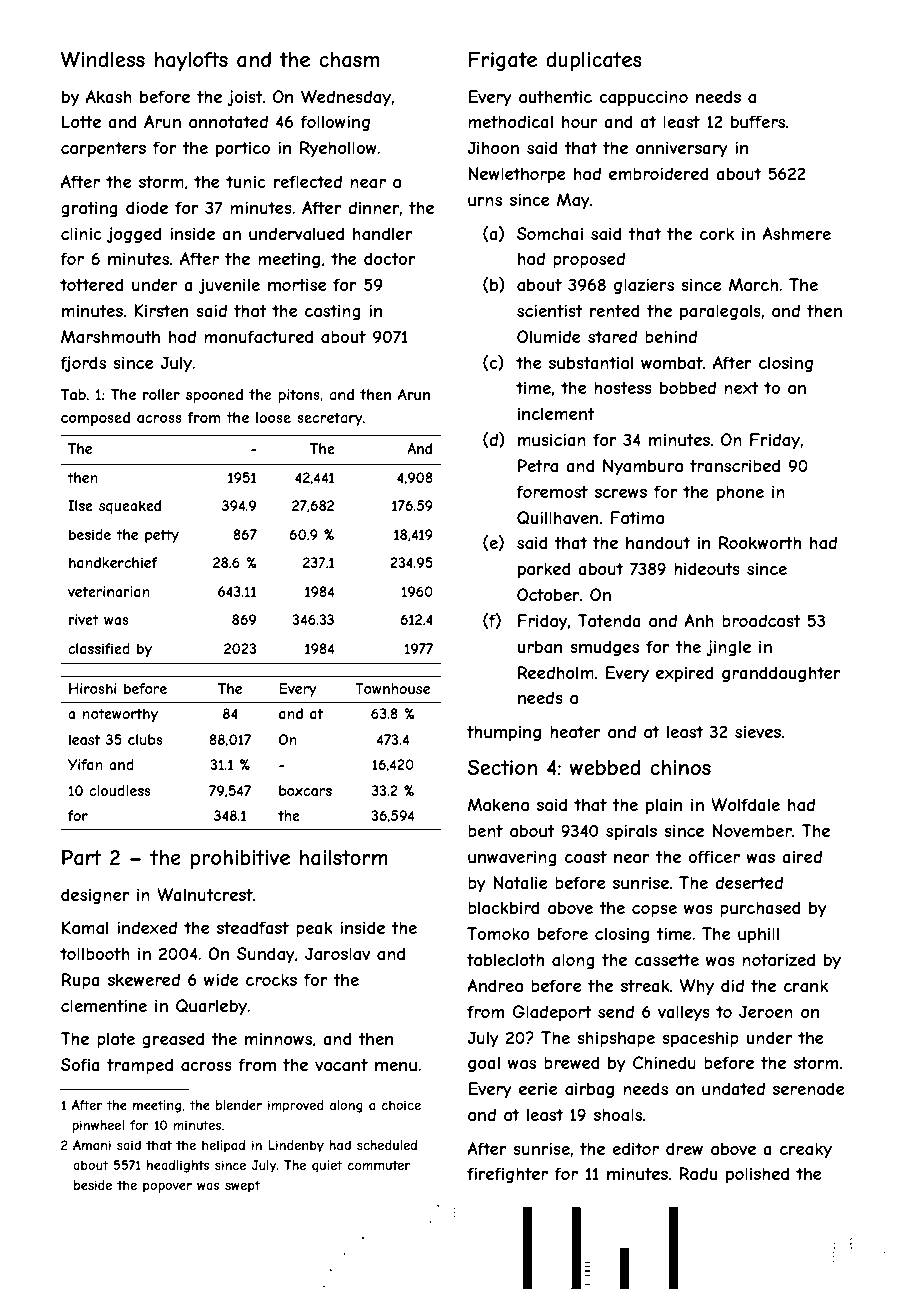  I want to click on firefighter, so click(507, 1175).
